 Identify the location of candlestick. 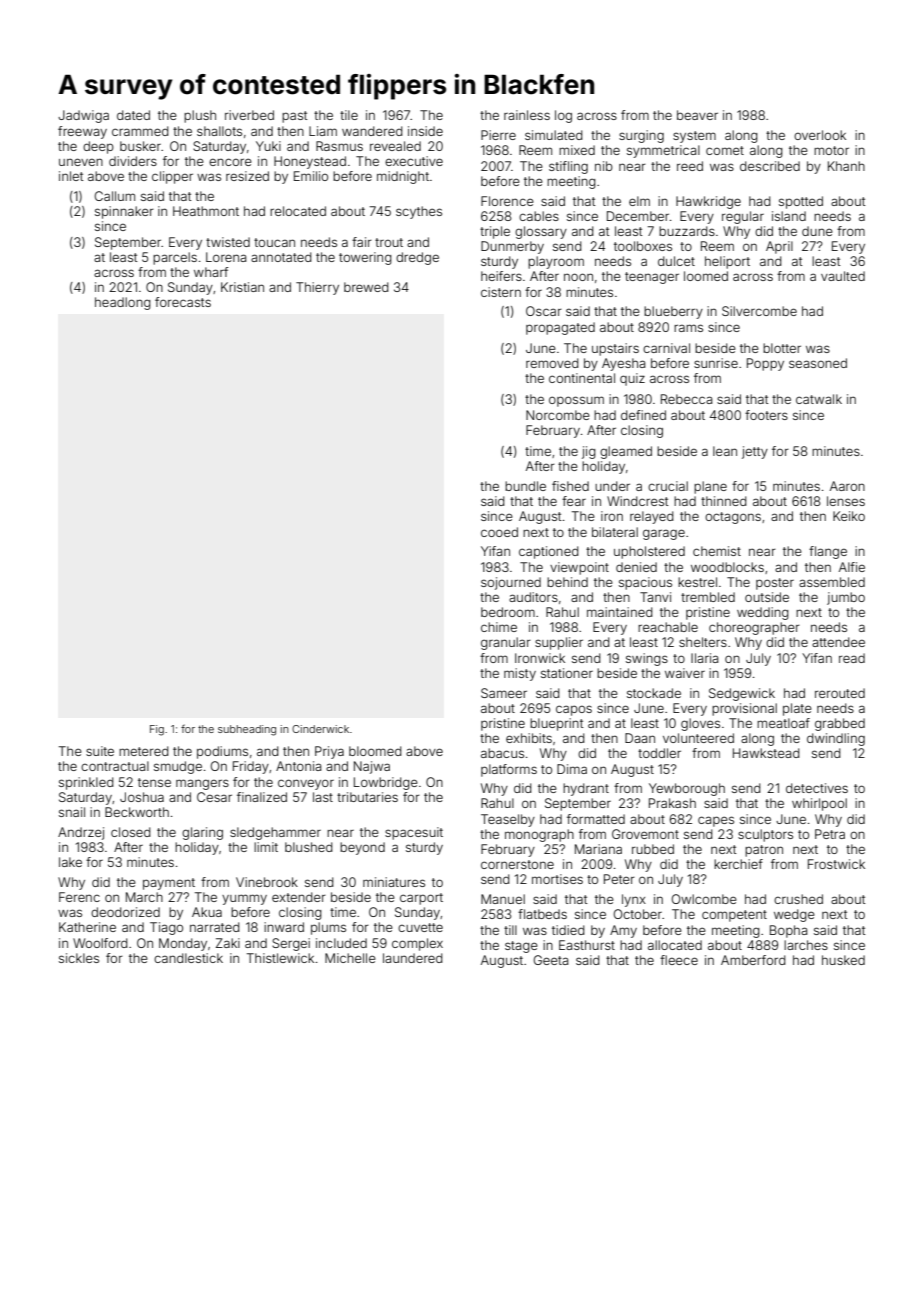
(188, 958).
